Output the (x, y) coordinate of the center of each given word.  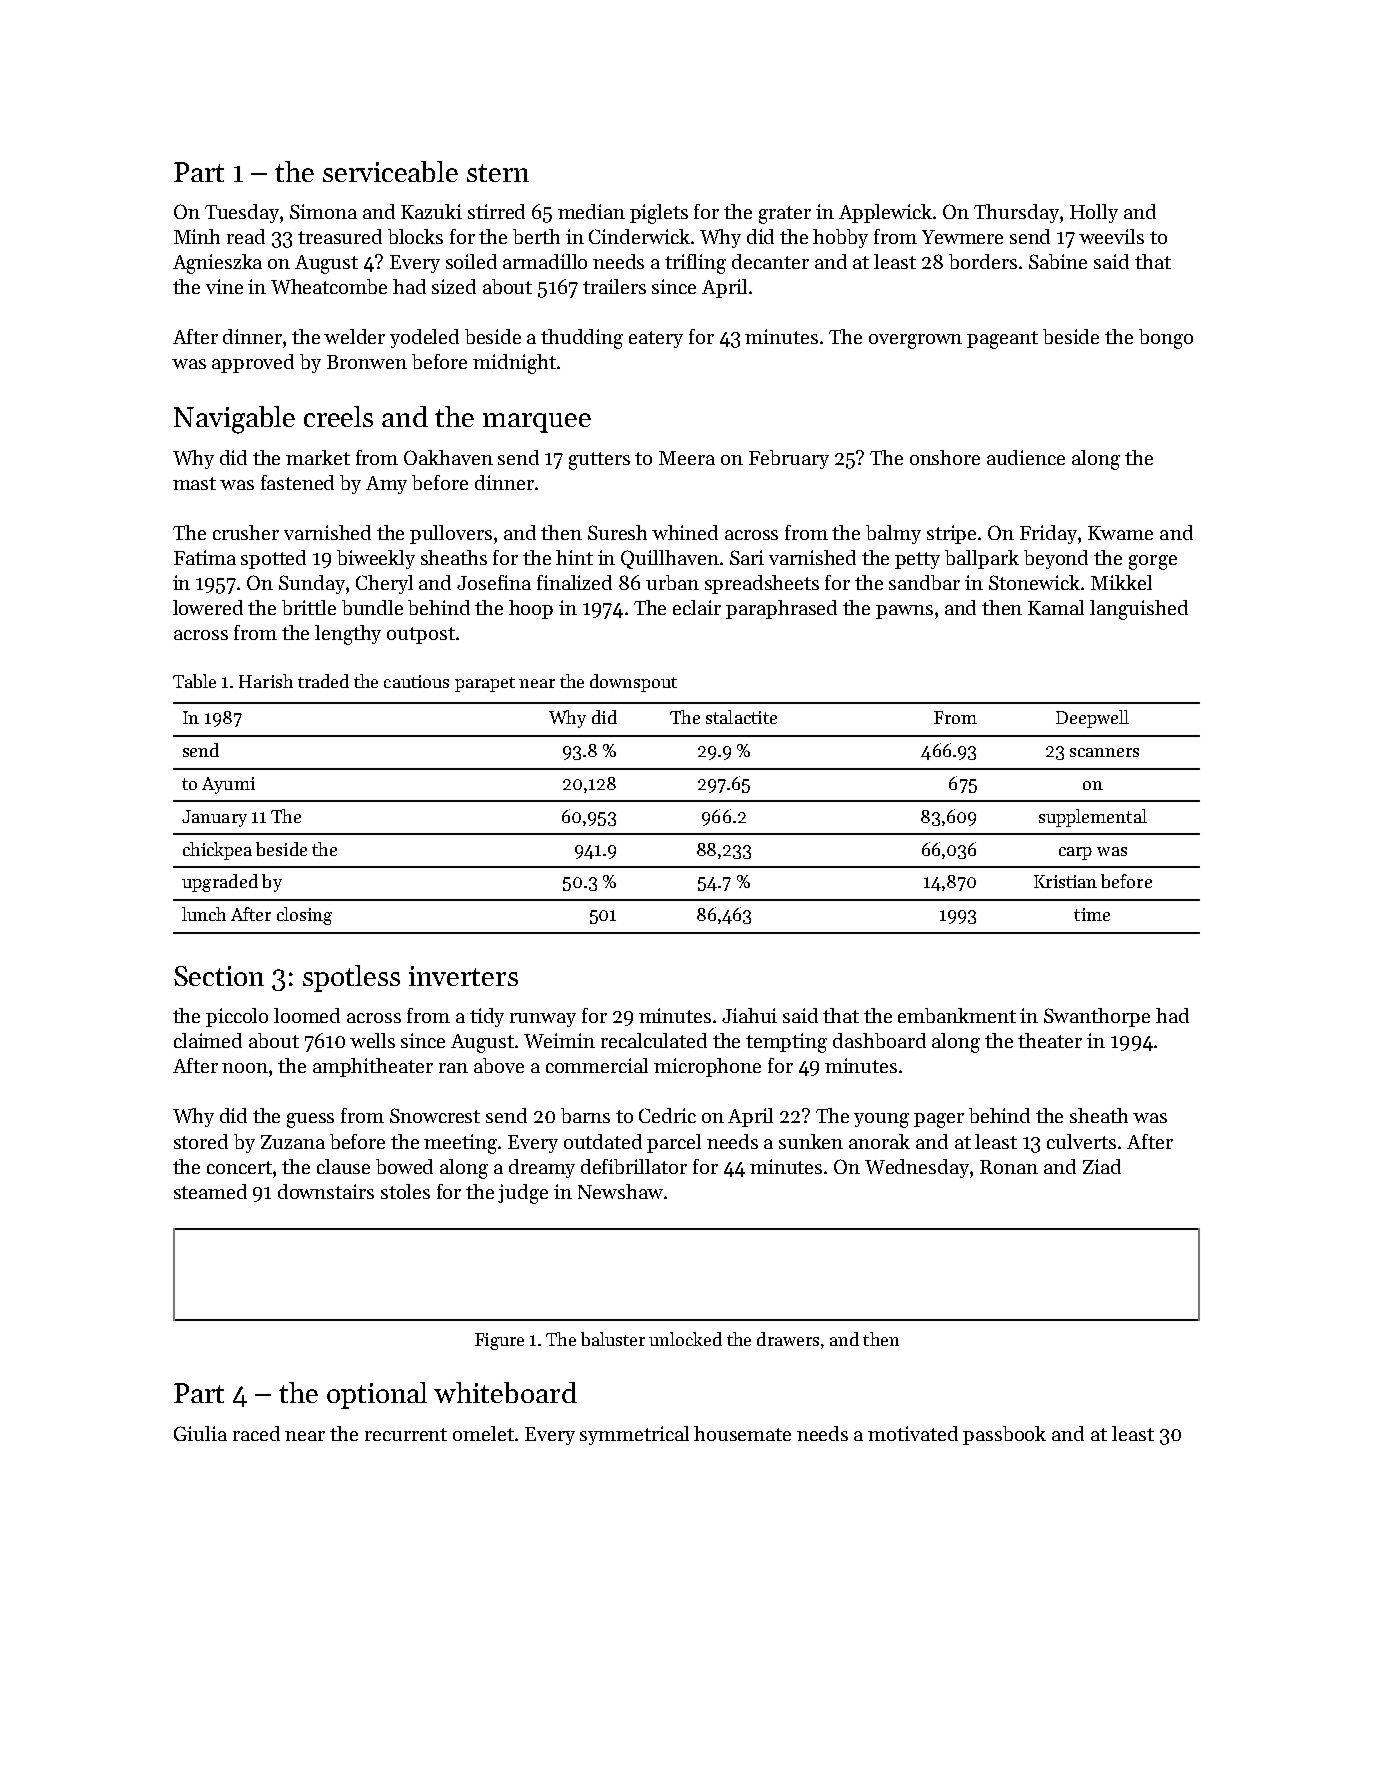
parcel (674, 1143)
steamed (210, 1191)
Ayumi (228, 785)
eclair (697, 607)
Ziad (1102, 1166)
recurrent (406, 1434)
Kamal (1056, 607)
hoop (531, 609)
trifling (695, 264)
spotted (273, 559)
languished (1139, 610)
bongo (1166, 339)
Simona (323, 211)
